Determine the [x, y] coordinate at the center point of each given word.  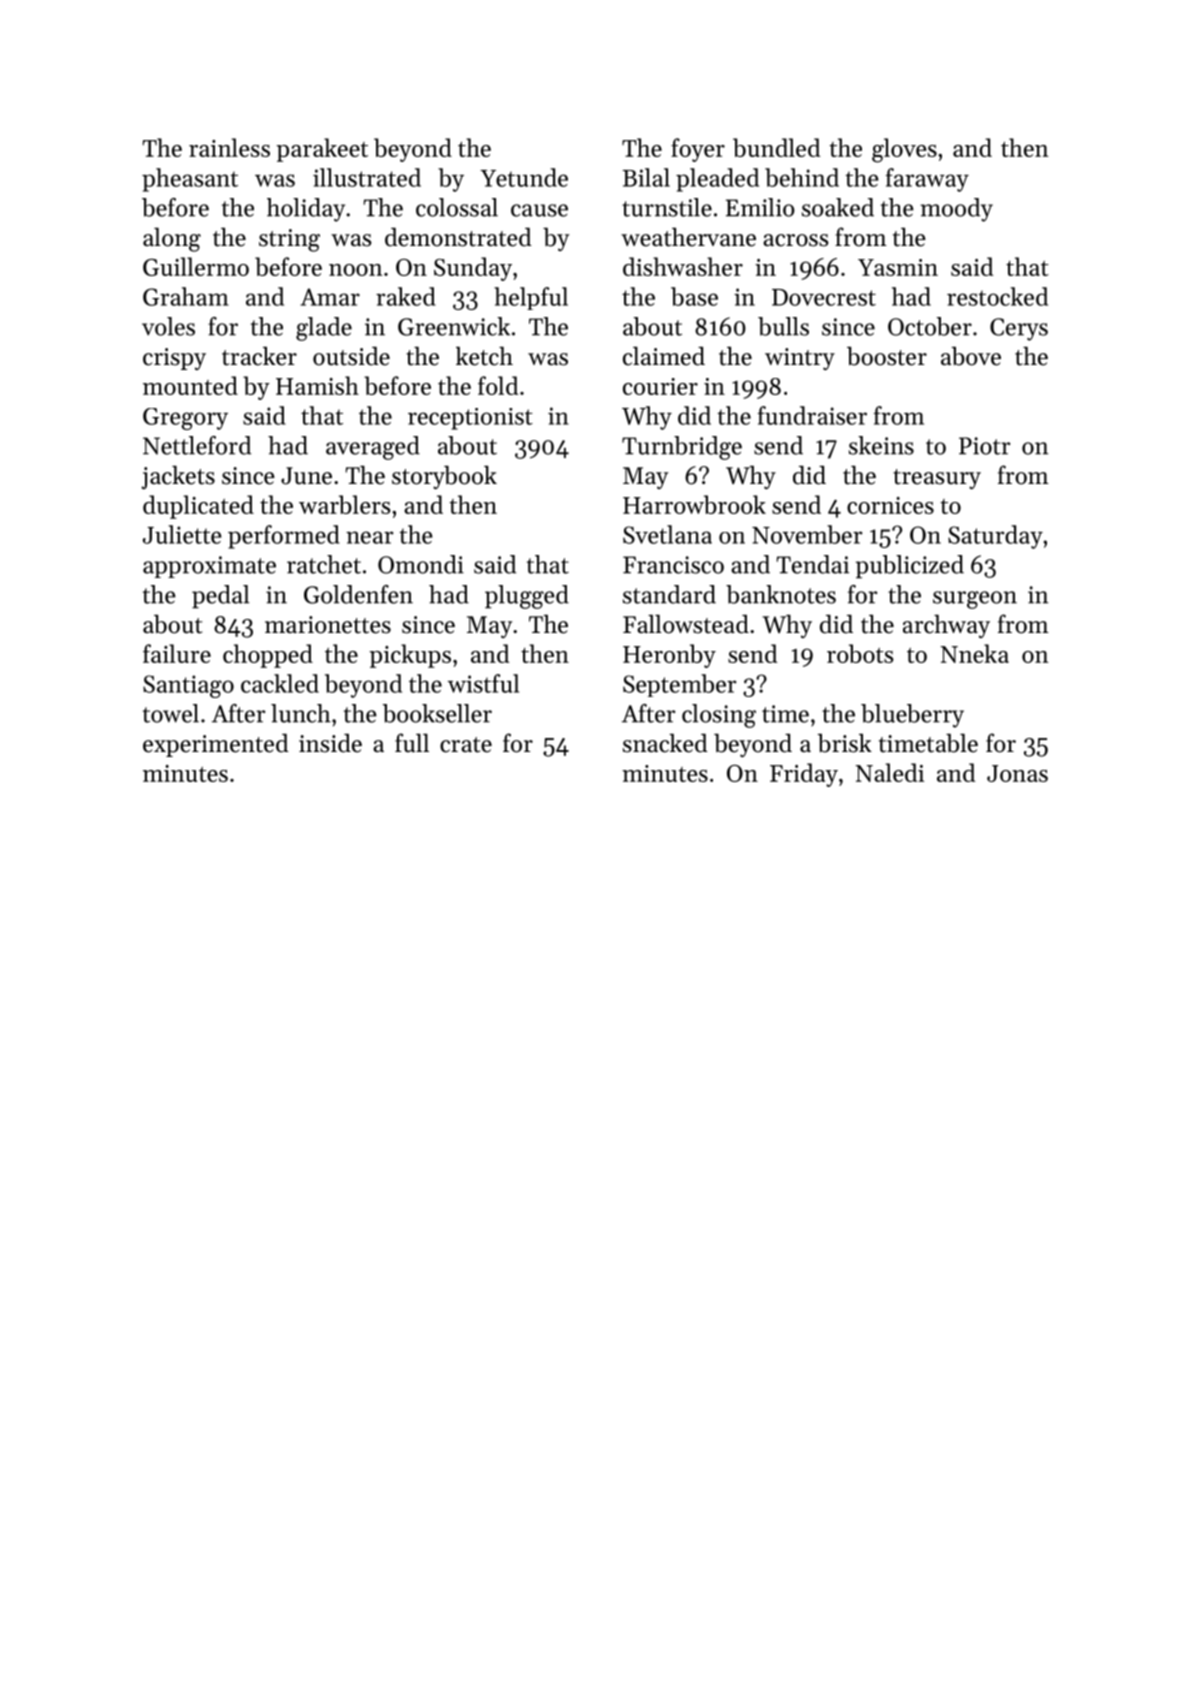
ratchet [324, 564]
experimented [216, 745]
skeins [881, 445]
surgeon [975, 600]
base [694, 296]
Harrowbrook [694, 504]
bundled [776, 147]
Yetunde [524, 177]
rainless [229, 147]
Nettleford [197, 445]
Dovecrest [824, 297]
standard [669, 594]
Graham [186, 296]
